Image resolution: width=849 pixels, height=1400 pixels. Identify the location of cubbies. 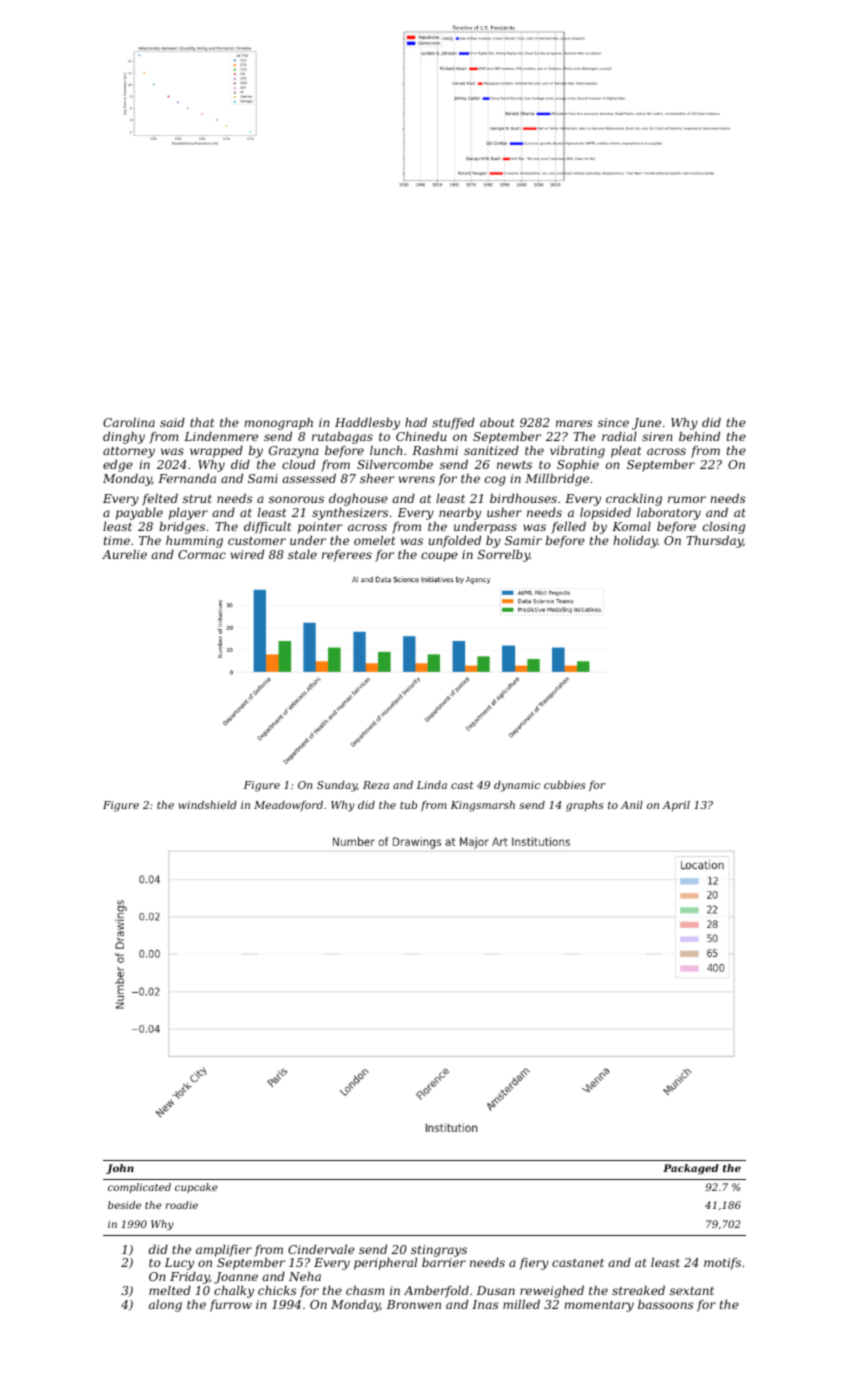
(564, 785).
